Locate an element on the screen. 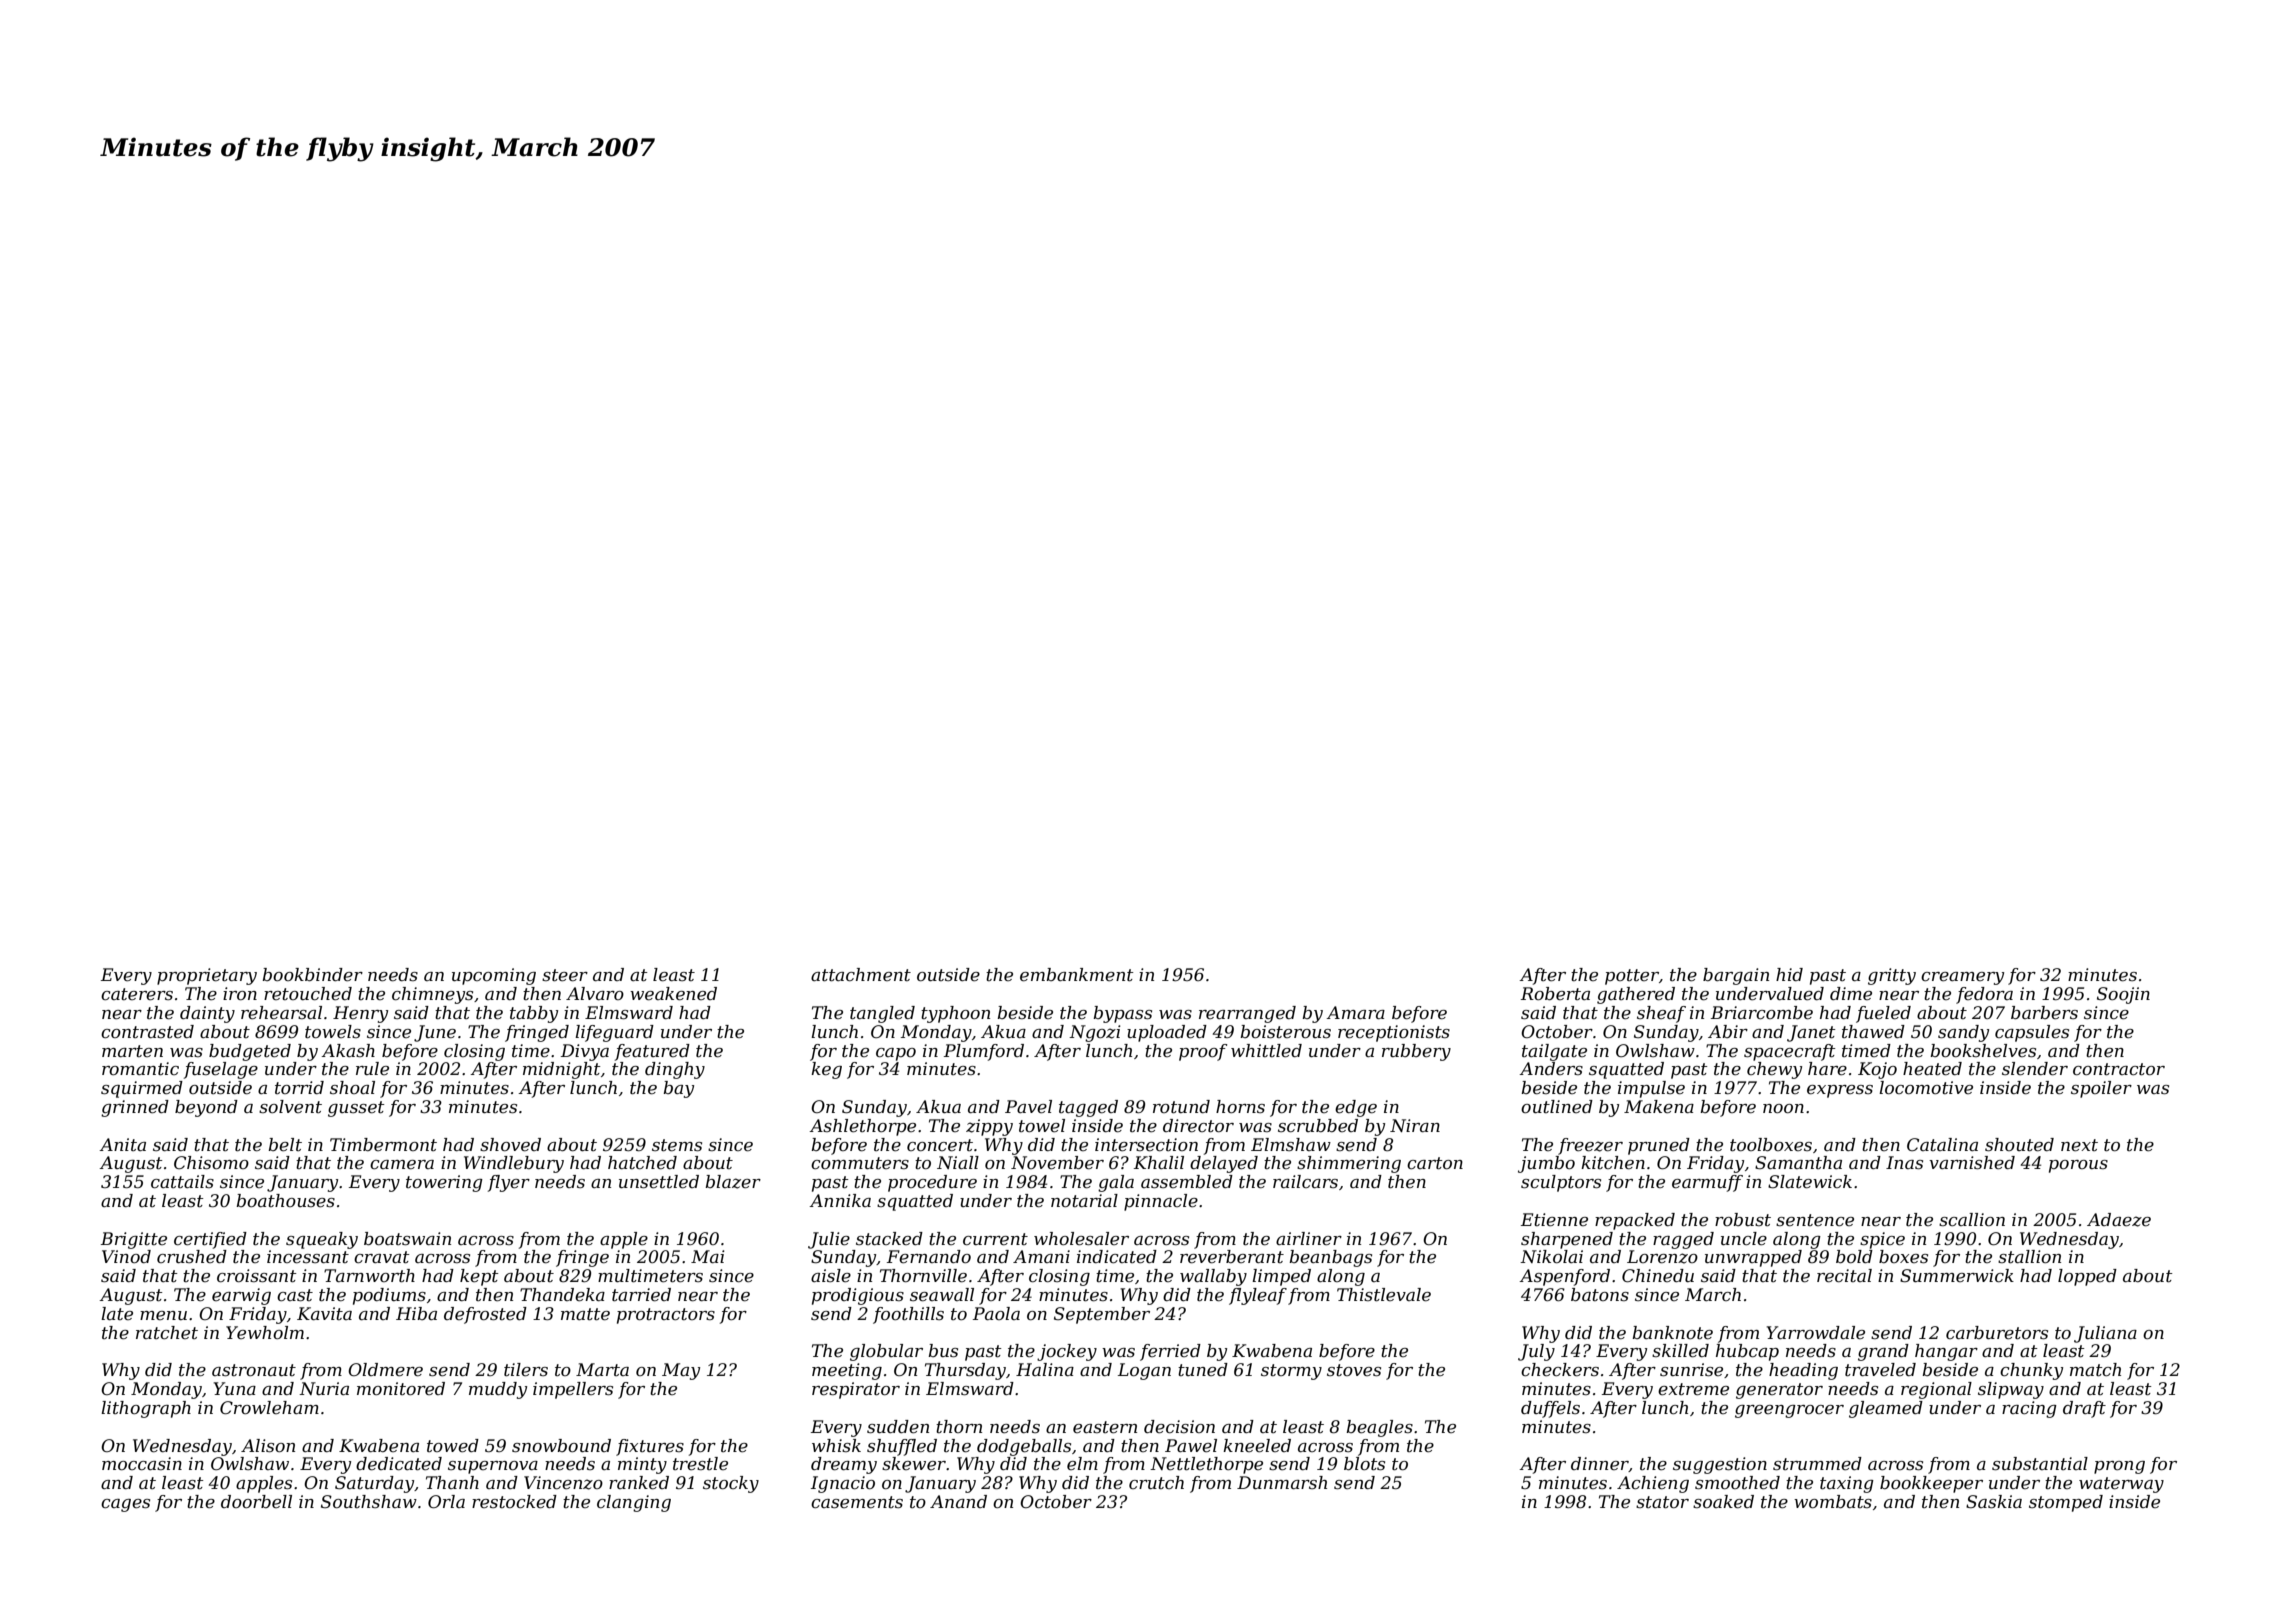 The width and height of the screenshot is (2282, 1614). fedora is located at coordinates (1984, 995).
